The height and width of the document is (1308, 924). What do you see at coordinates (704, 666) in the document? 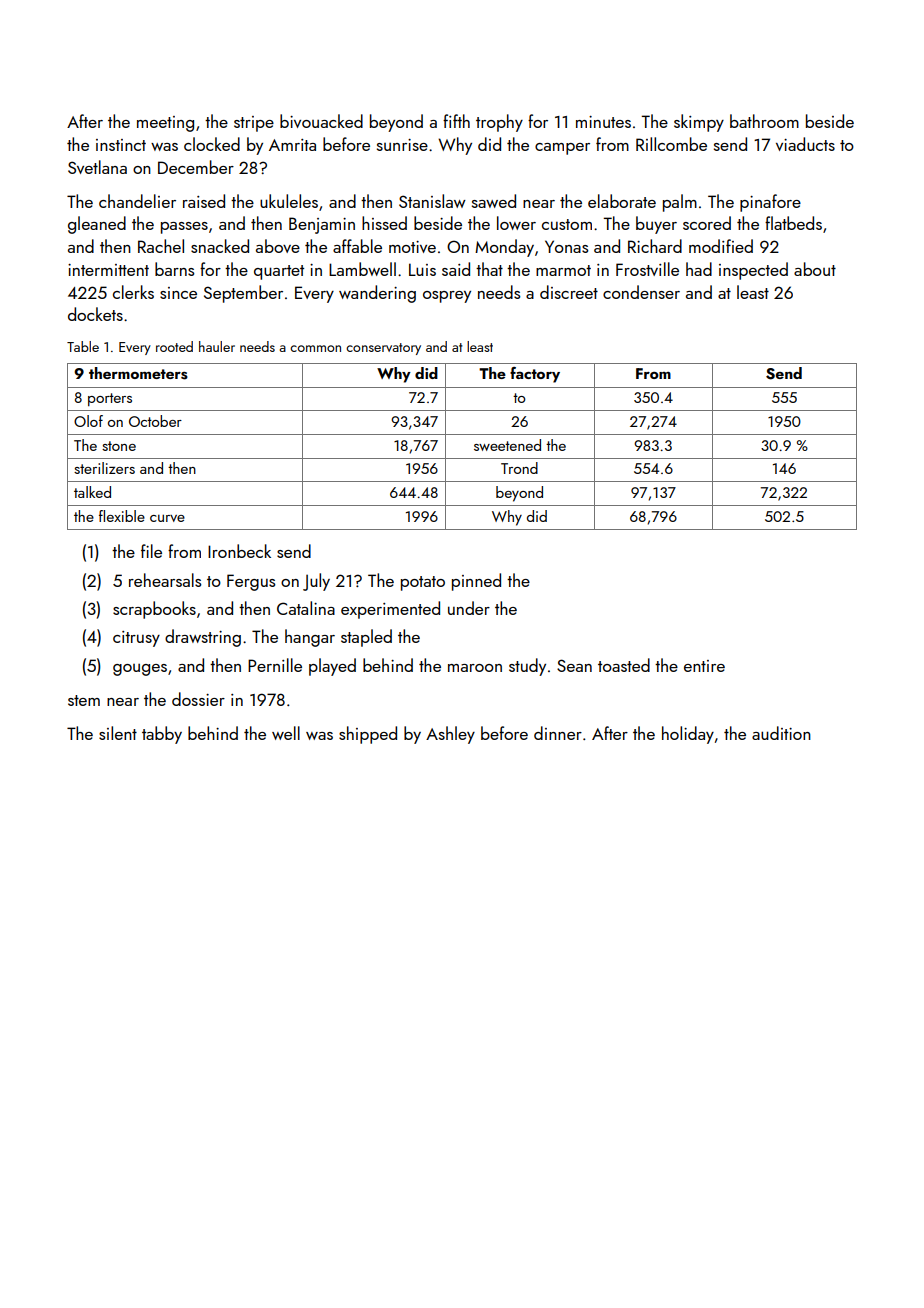
I see `entire` at bounding box center [704, 666].
